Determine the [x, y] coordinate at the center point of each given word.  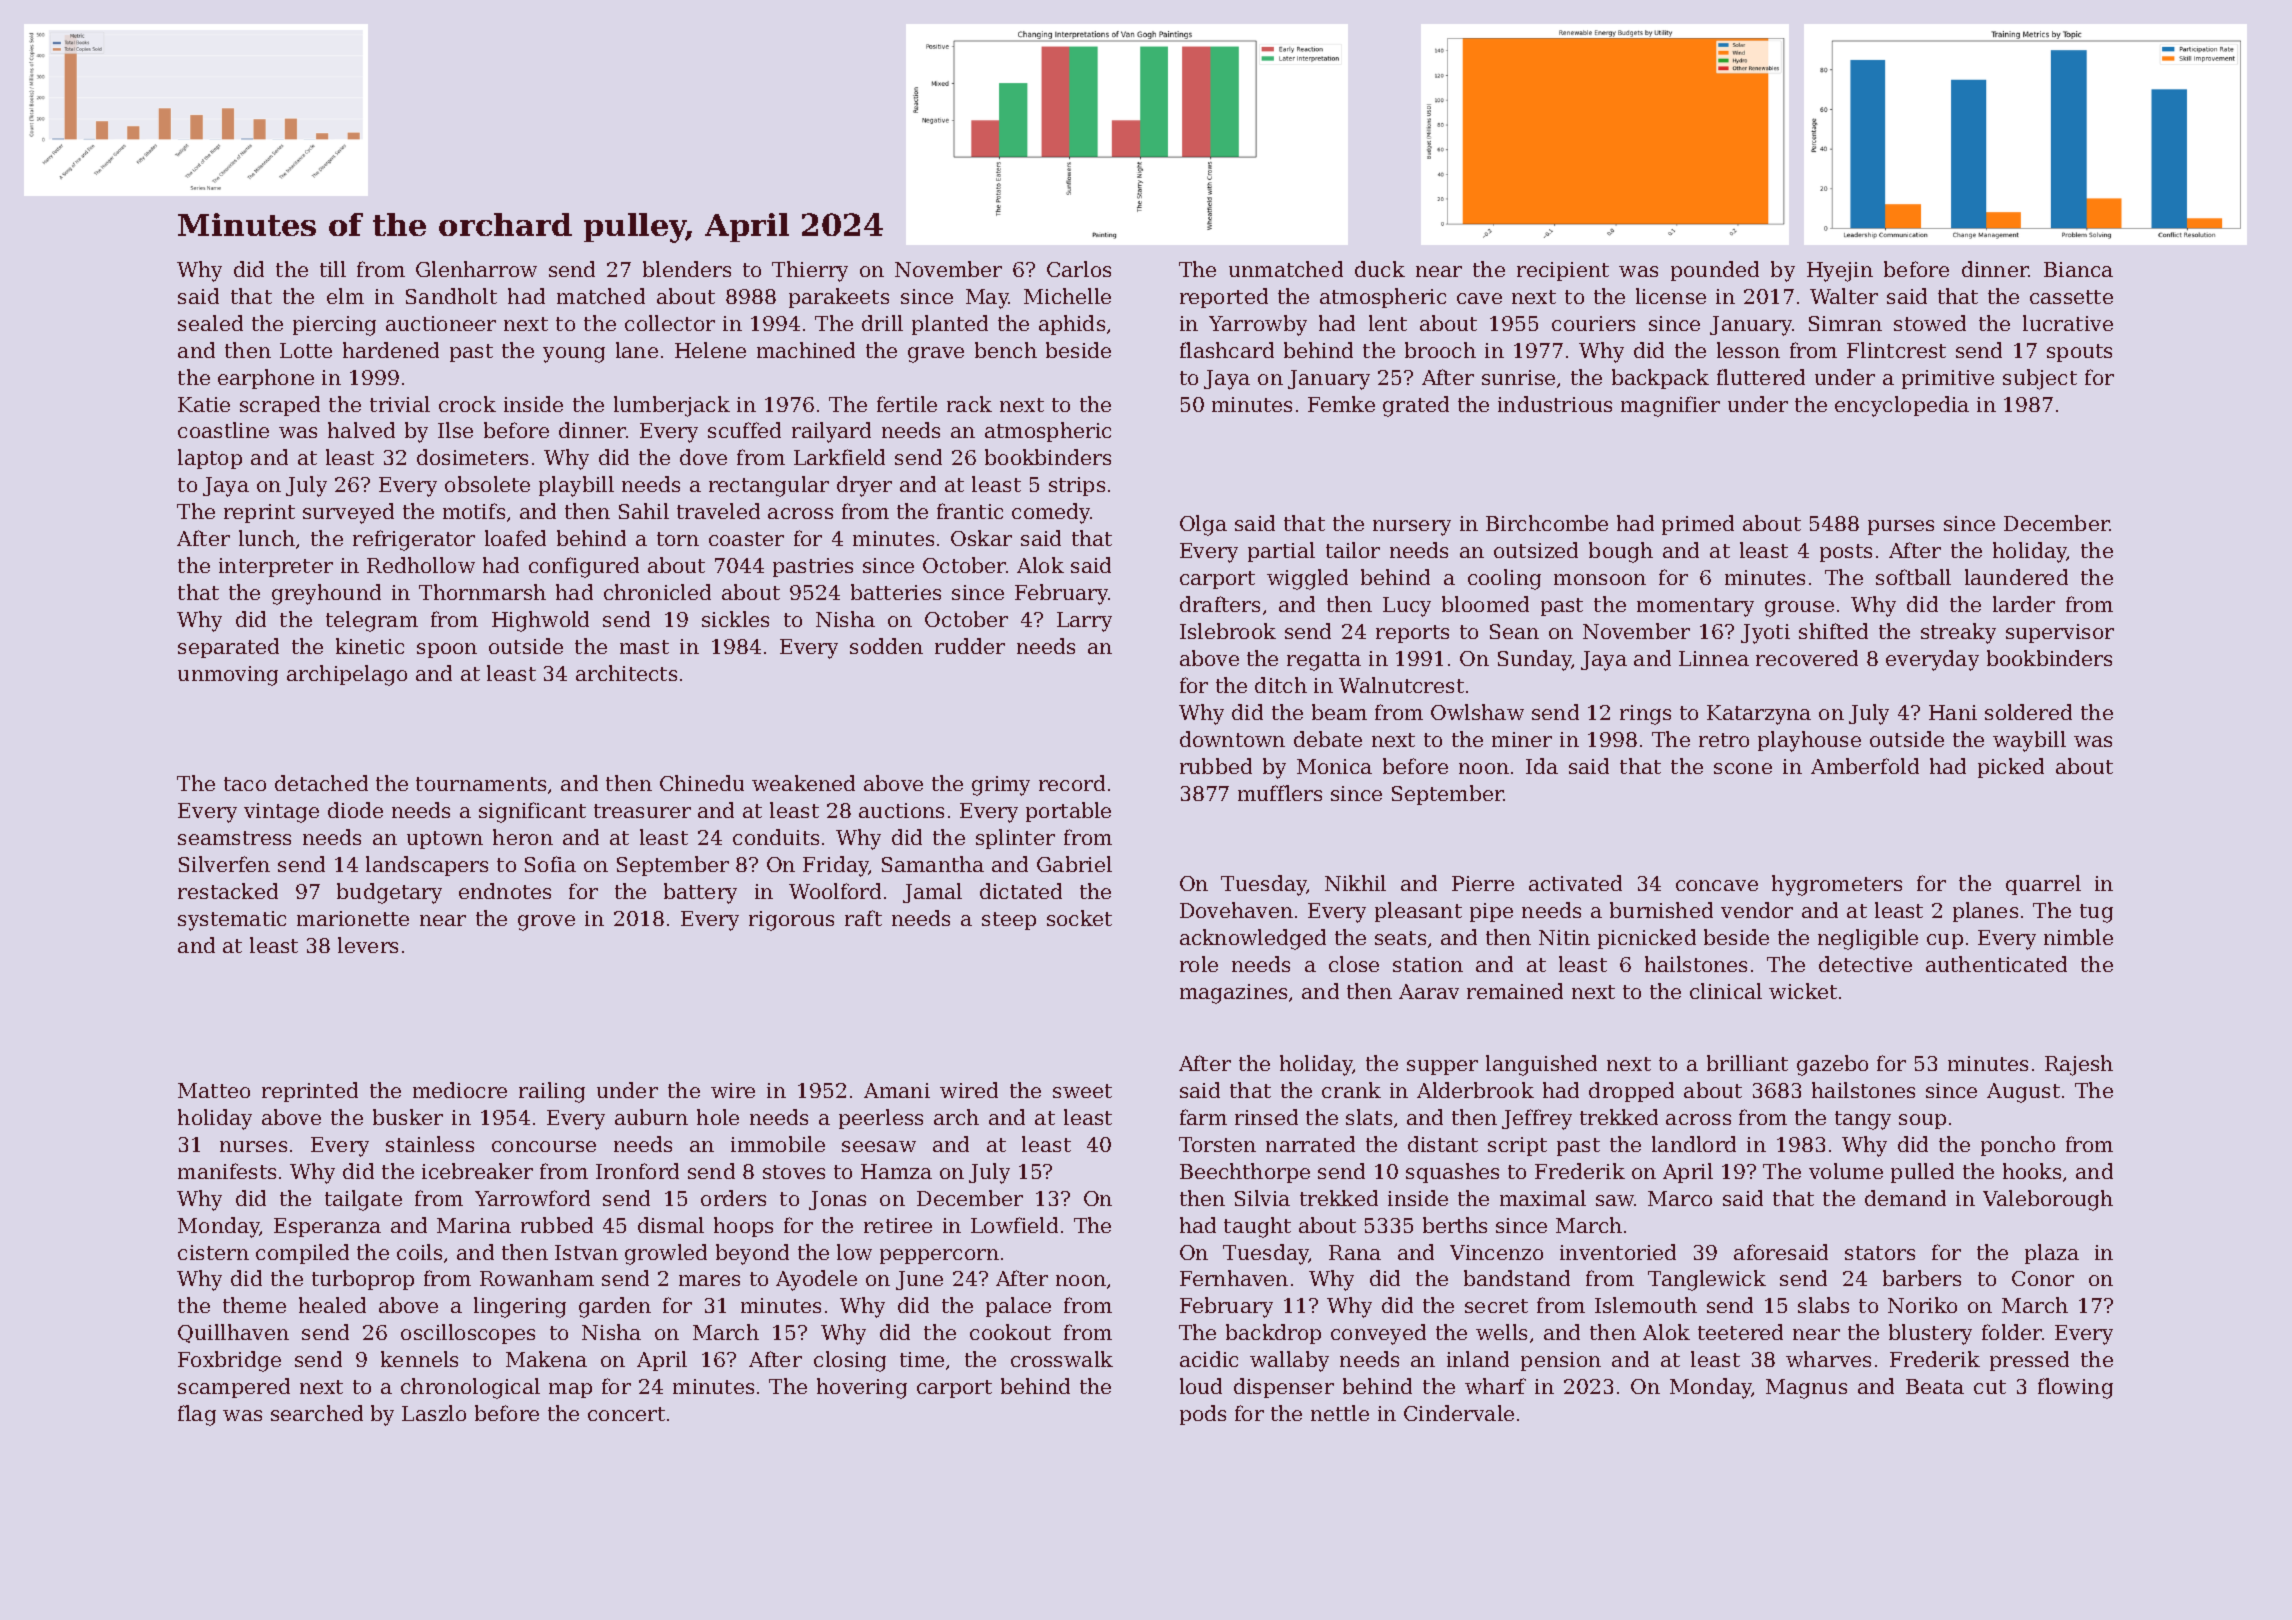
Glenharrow [476, 269]
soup [1922, 1121]
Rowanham [537, 1278]
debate [1328, 739]
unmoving [228, 676]
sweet [1082, 1091]
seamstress [234, 838]
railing [552, 1092]
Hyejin [1840, 272]
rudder [970, 646]
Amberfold [1865, 766]
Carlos [1079, 269]
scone [1743, 768]
